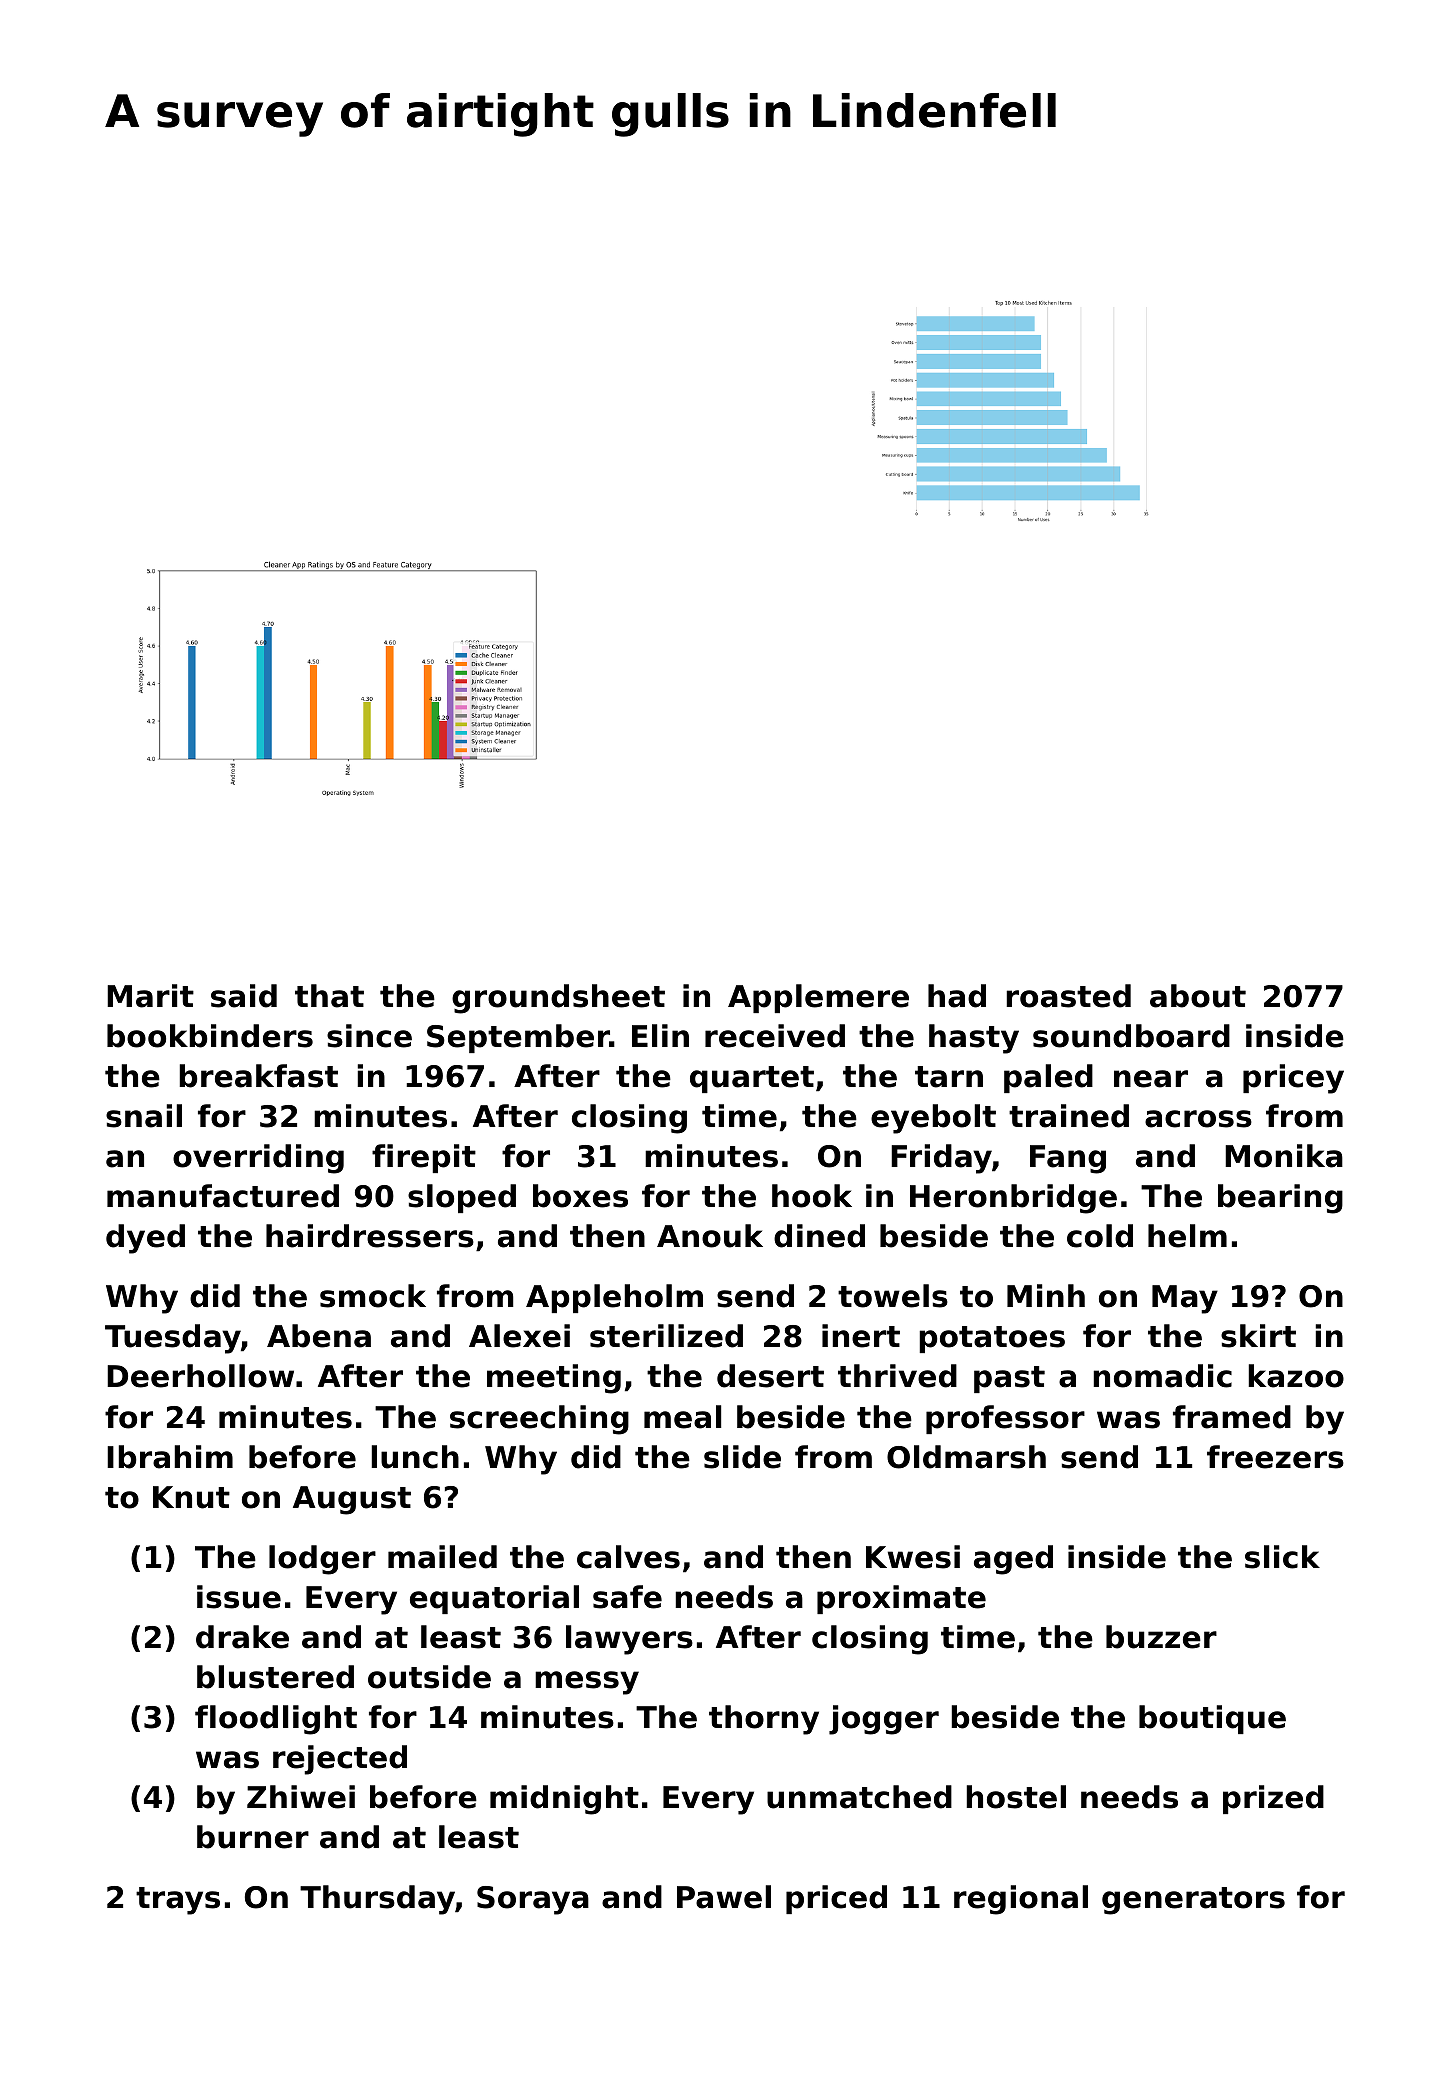 This screenshot has height=2100, width=1450. I want to click on proximate, so click(901, 1599).
